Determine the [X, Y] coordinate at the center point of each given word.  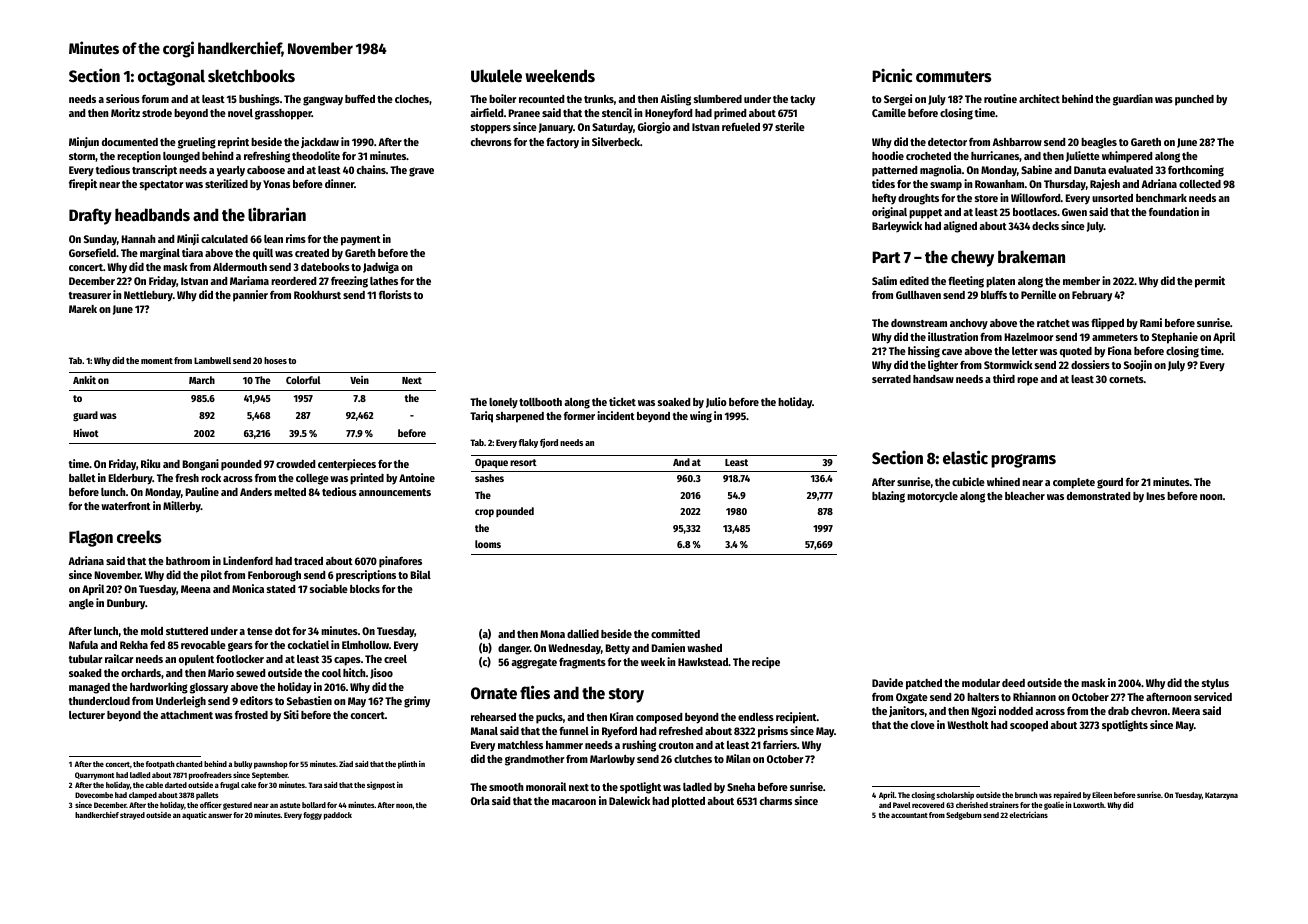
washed [704, 648]
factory [562, 143]
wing [701, 417]
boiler [503, 98]
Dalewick [629, 800]
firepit [83, 185]
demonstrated [1098, 496]
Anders [256, 492]
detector [947, 142]
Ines [1155, 496]
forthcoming [1196, 171]
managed [89, 688]
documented [130, 142]
